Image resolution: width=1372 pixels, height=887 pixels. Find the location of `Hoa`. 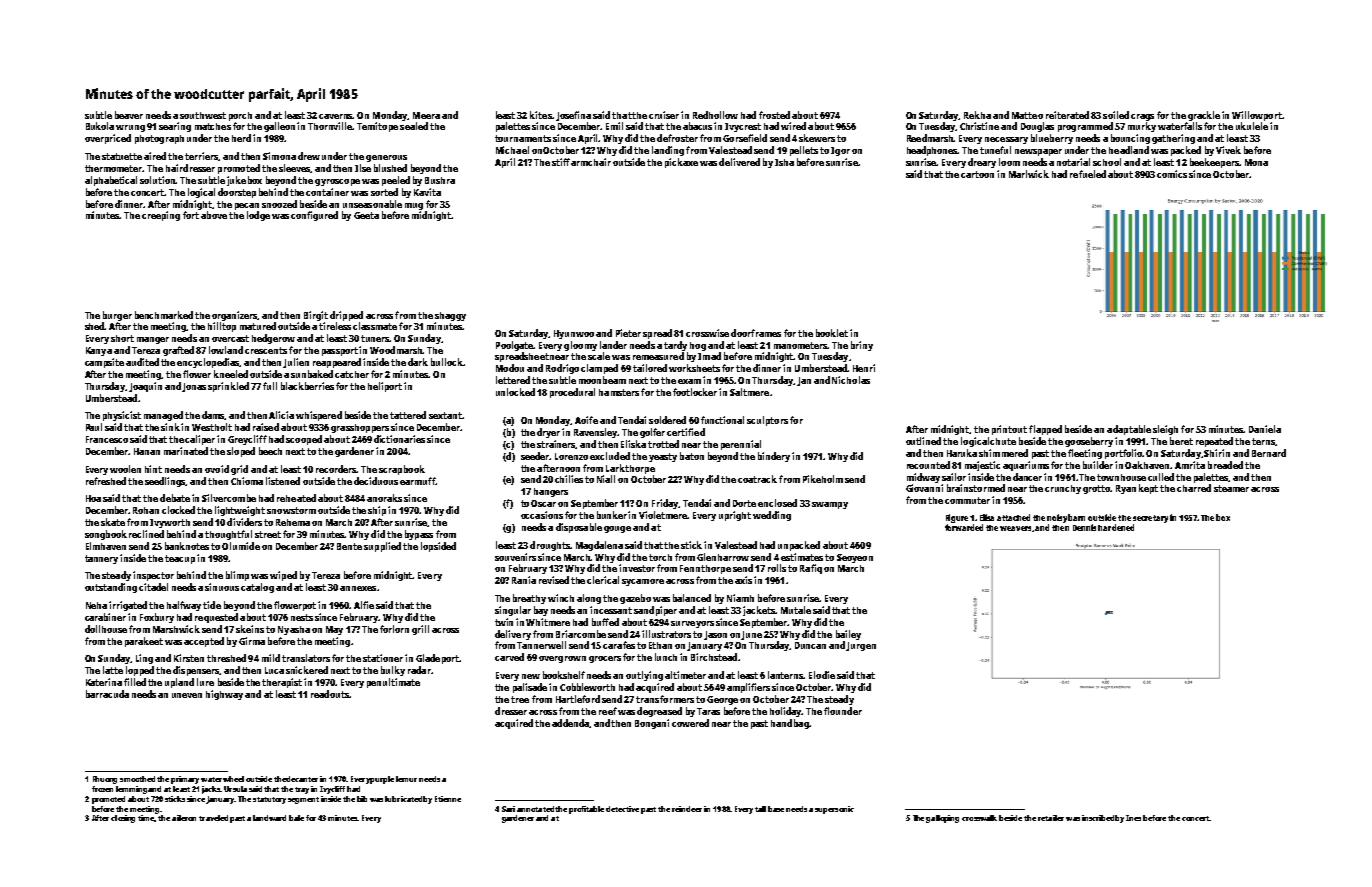

Hoa is located at coordinates (93, 498).
